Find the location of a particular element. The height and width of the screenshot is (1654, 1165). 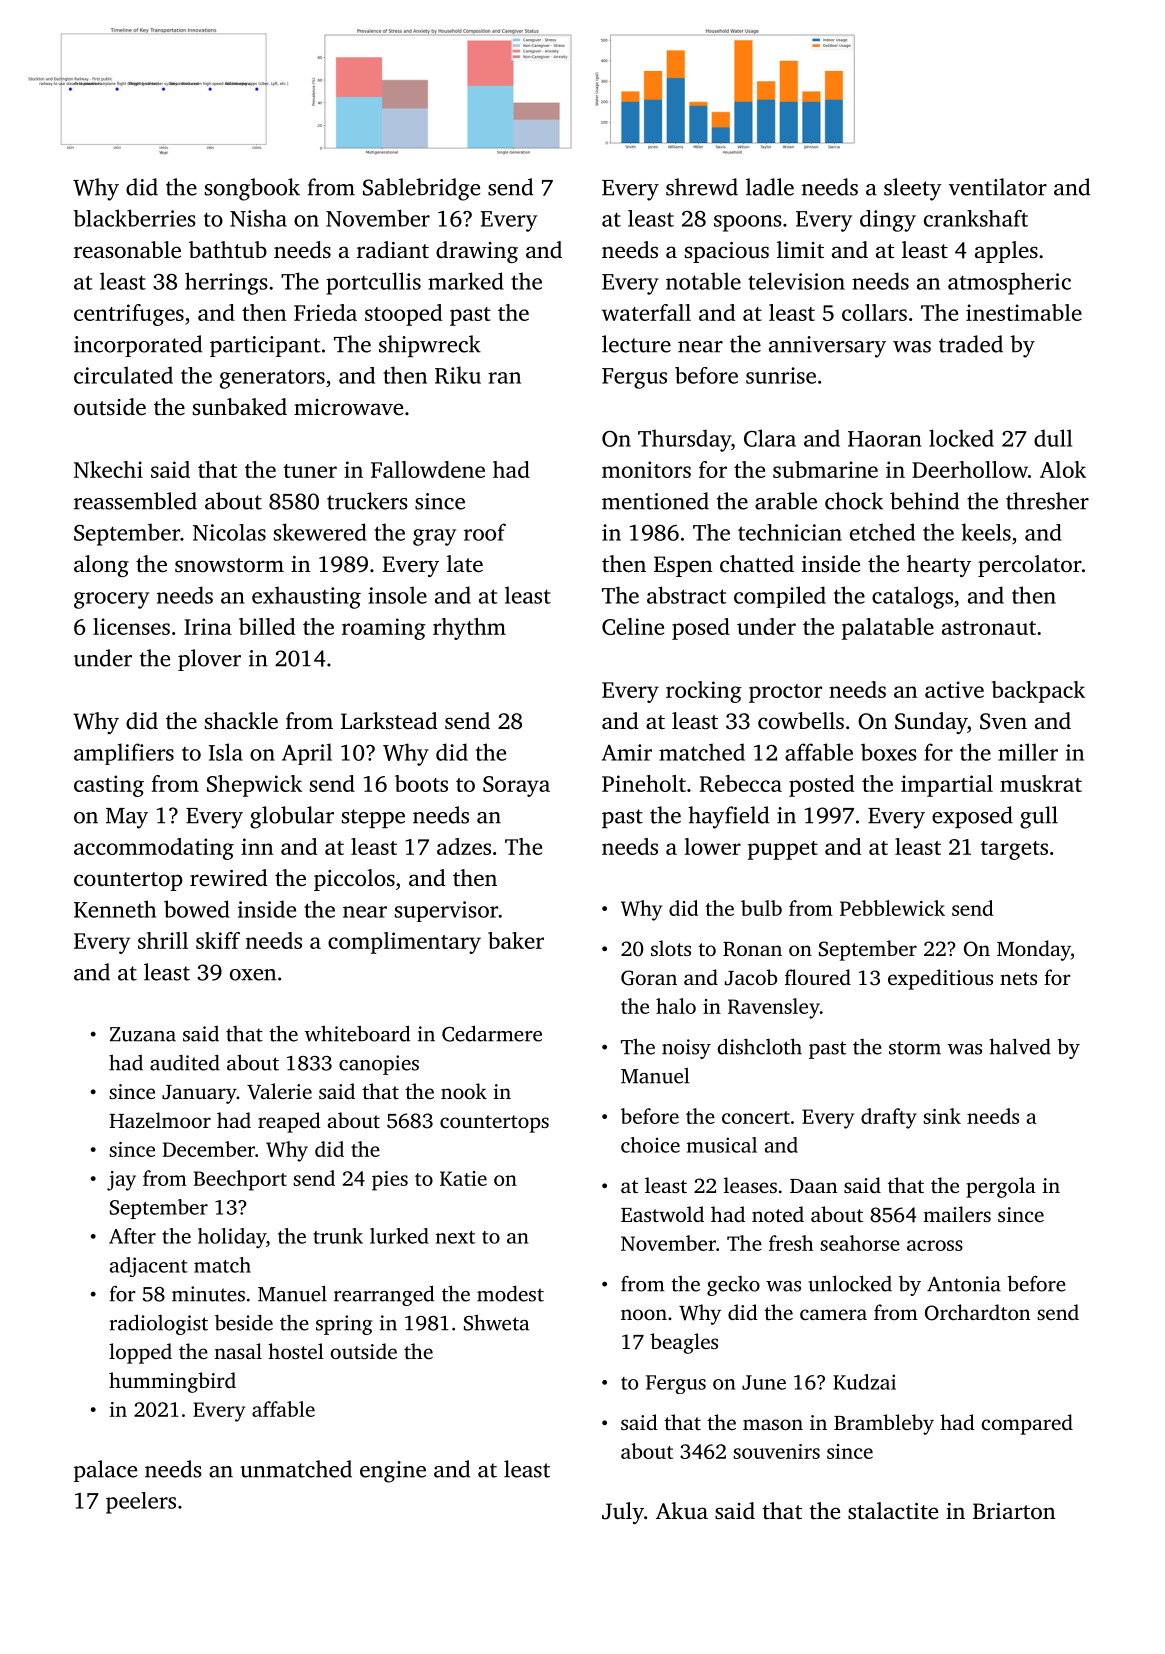

Deerhollow is located at coordinates (970, 469).
